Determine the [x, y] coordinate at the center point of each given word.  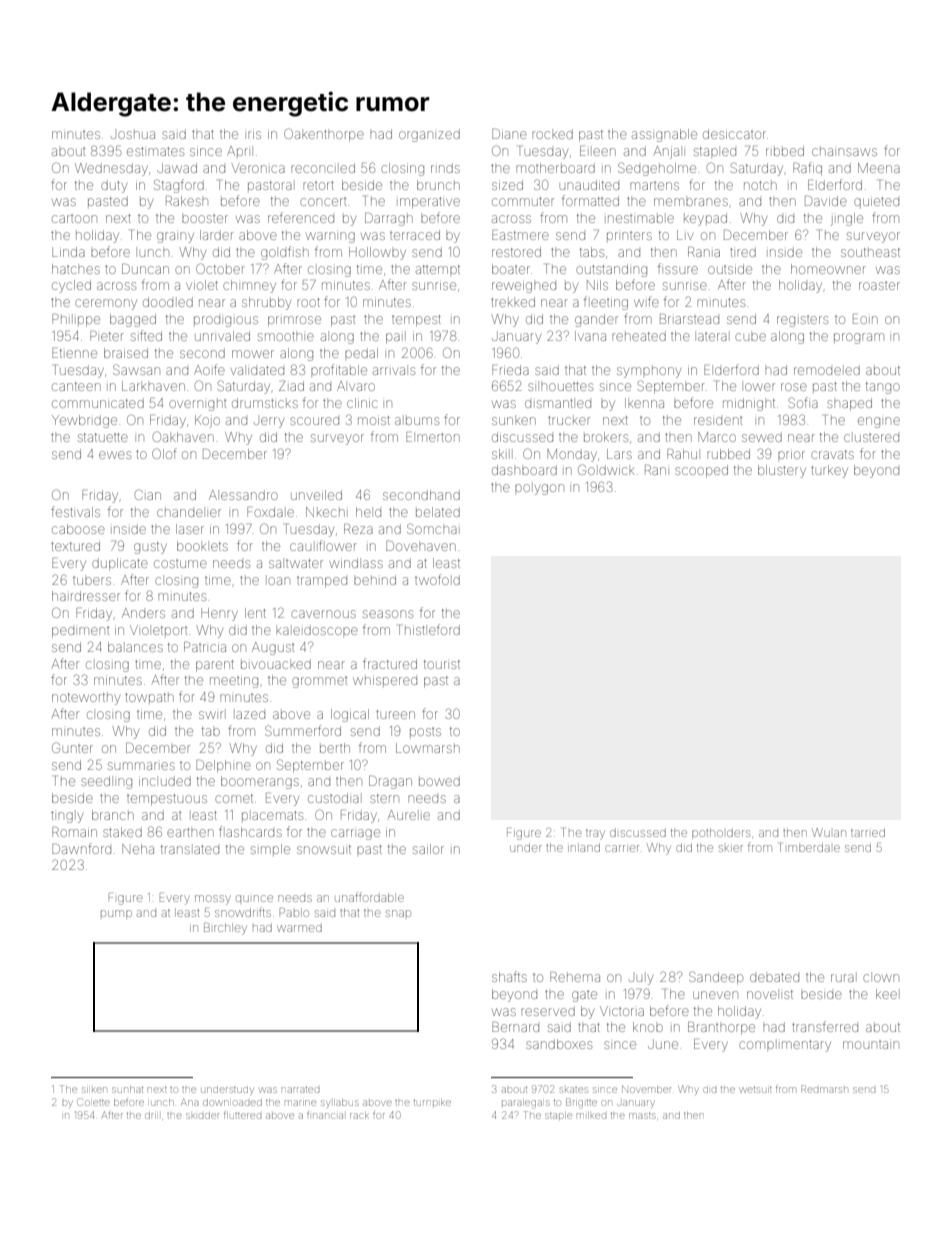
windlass [356, 563]
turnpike [432, 1102]
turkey [829, 471]
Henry [219, 614]
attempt [438, 269]
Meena [879, 168]
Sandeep [716, 978]
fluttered [242, 1115]
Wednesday [111, 169]
